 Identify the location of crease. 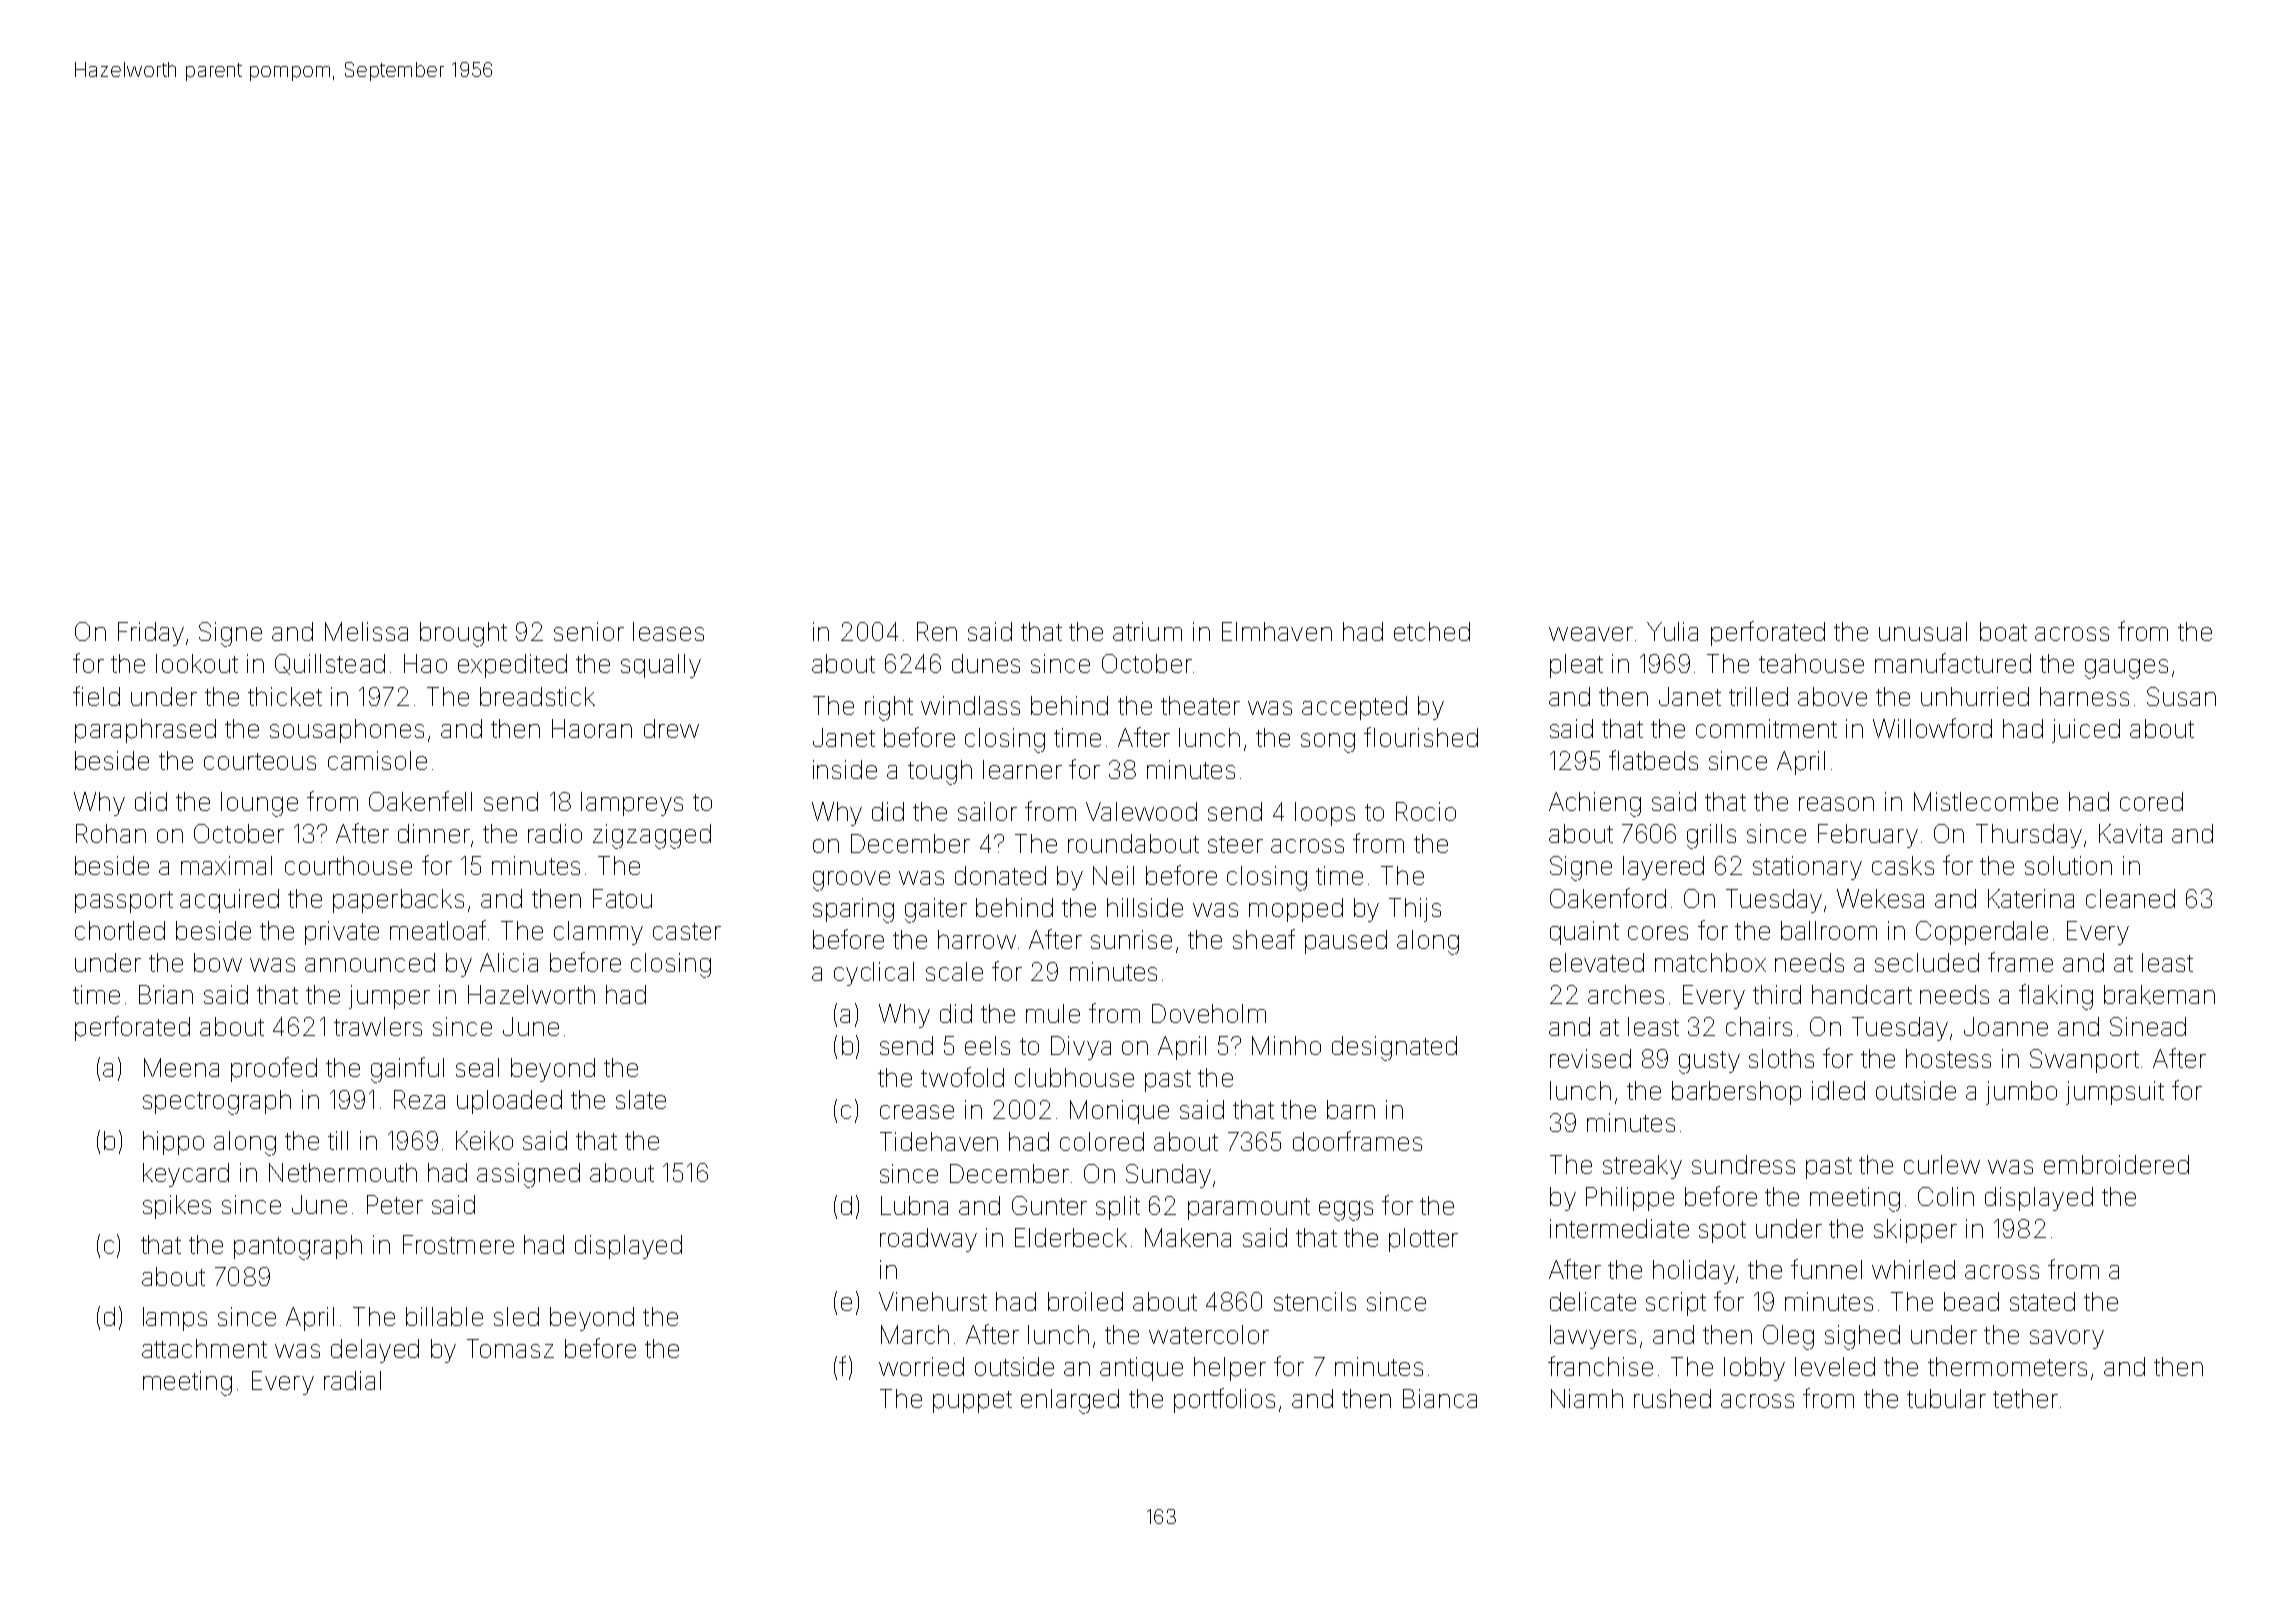
(917, 1112).
